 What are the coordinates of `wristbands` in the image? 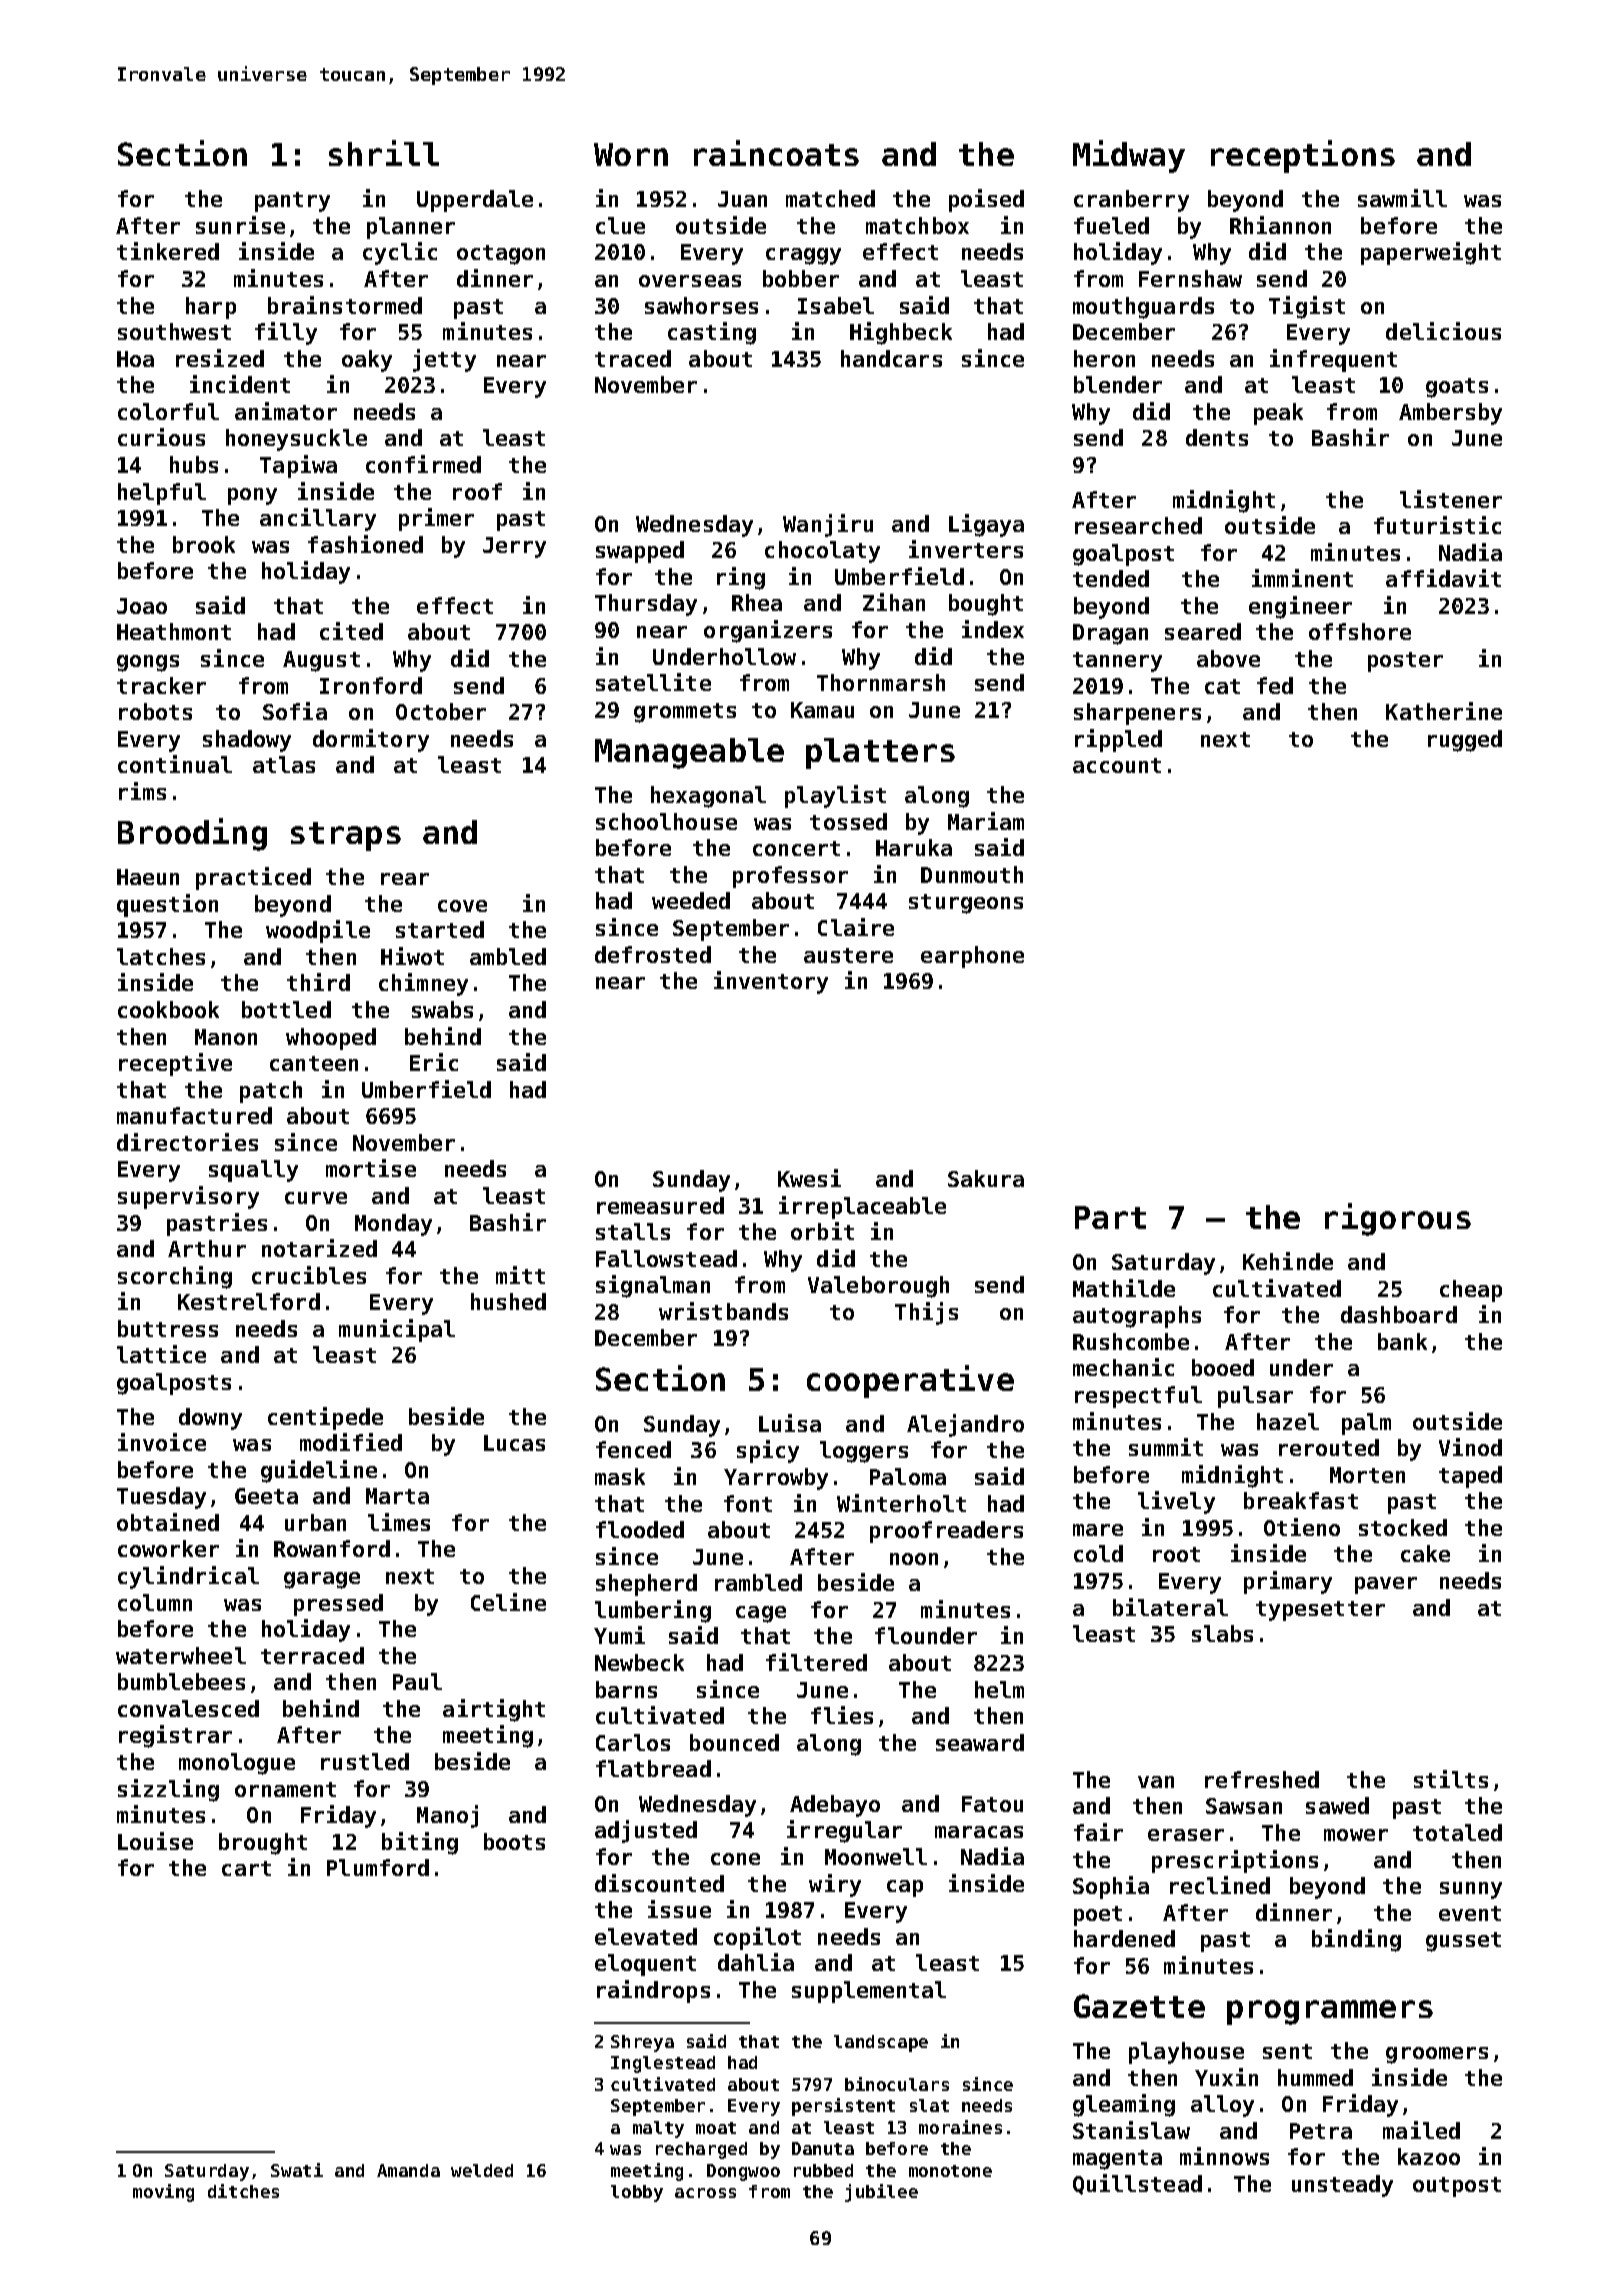 It's located at (723, 1311).
